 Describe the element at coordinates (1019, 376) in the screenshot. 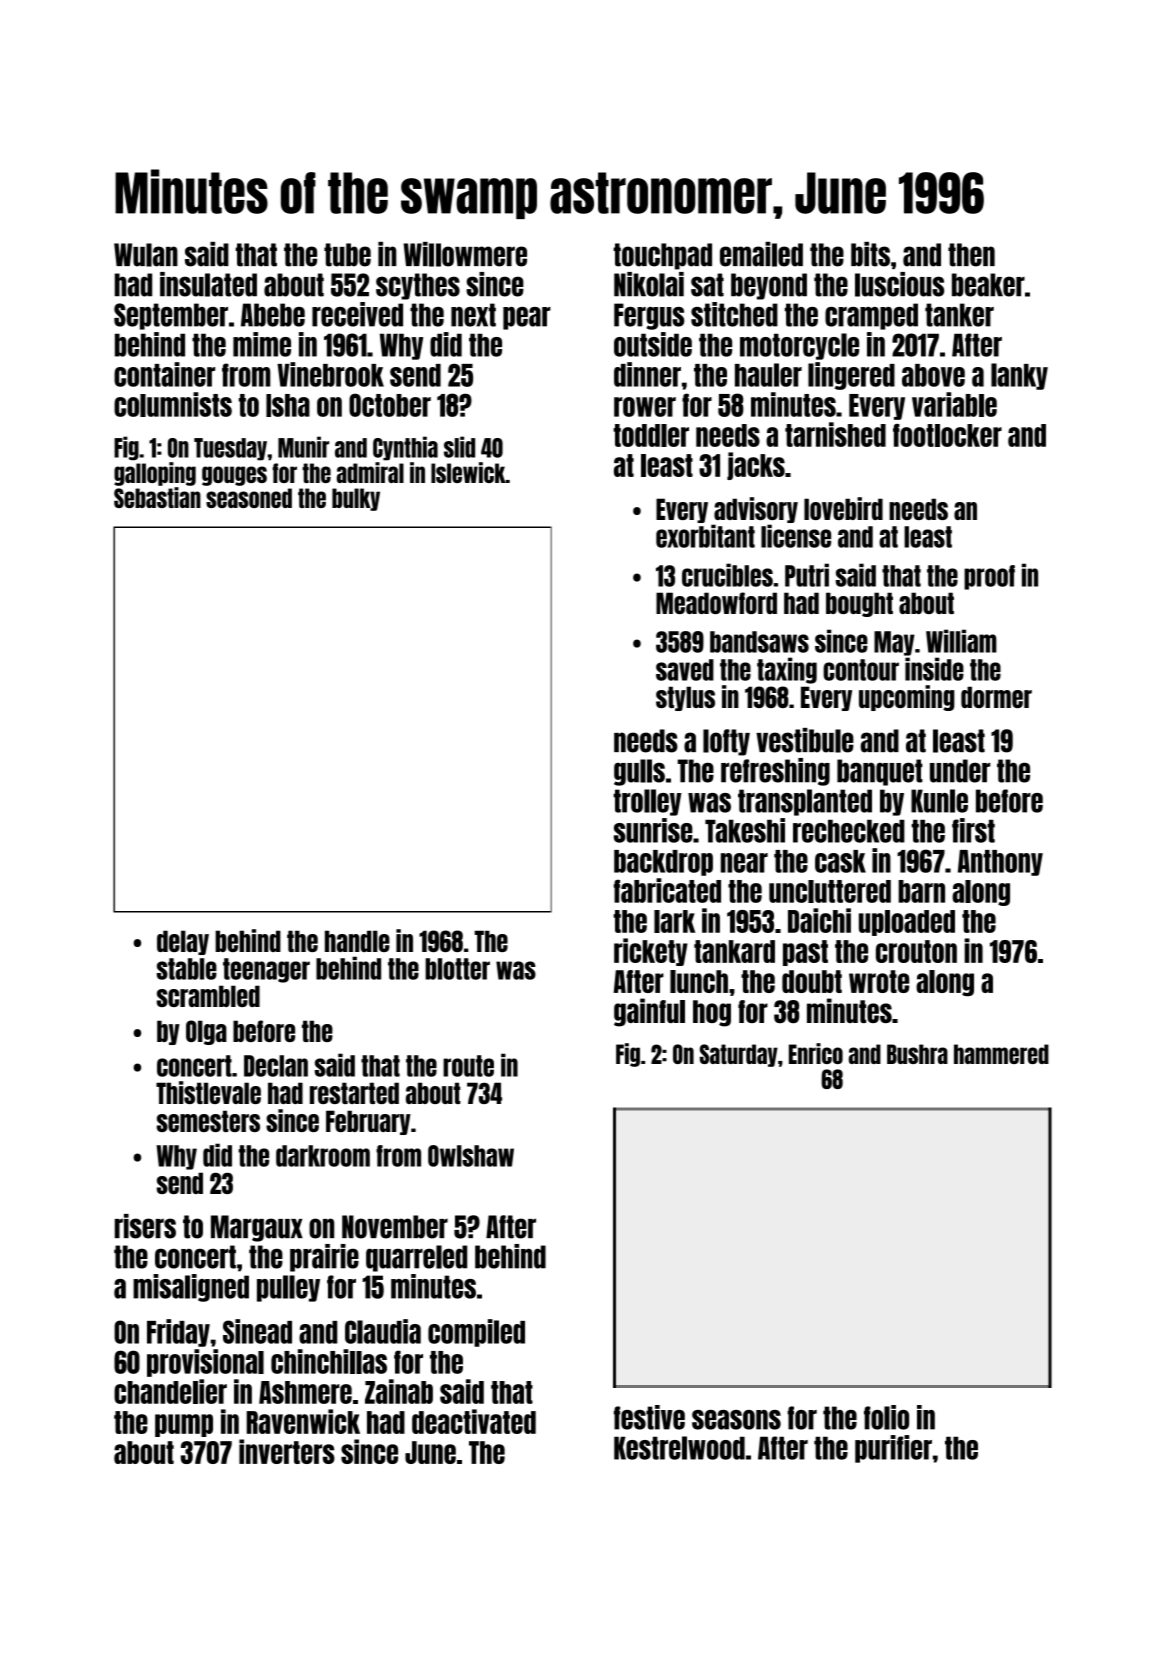

I see `lanky` at that location.
